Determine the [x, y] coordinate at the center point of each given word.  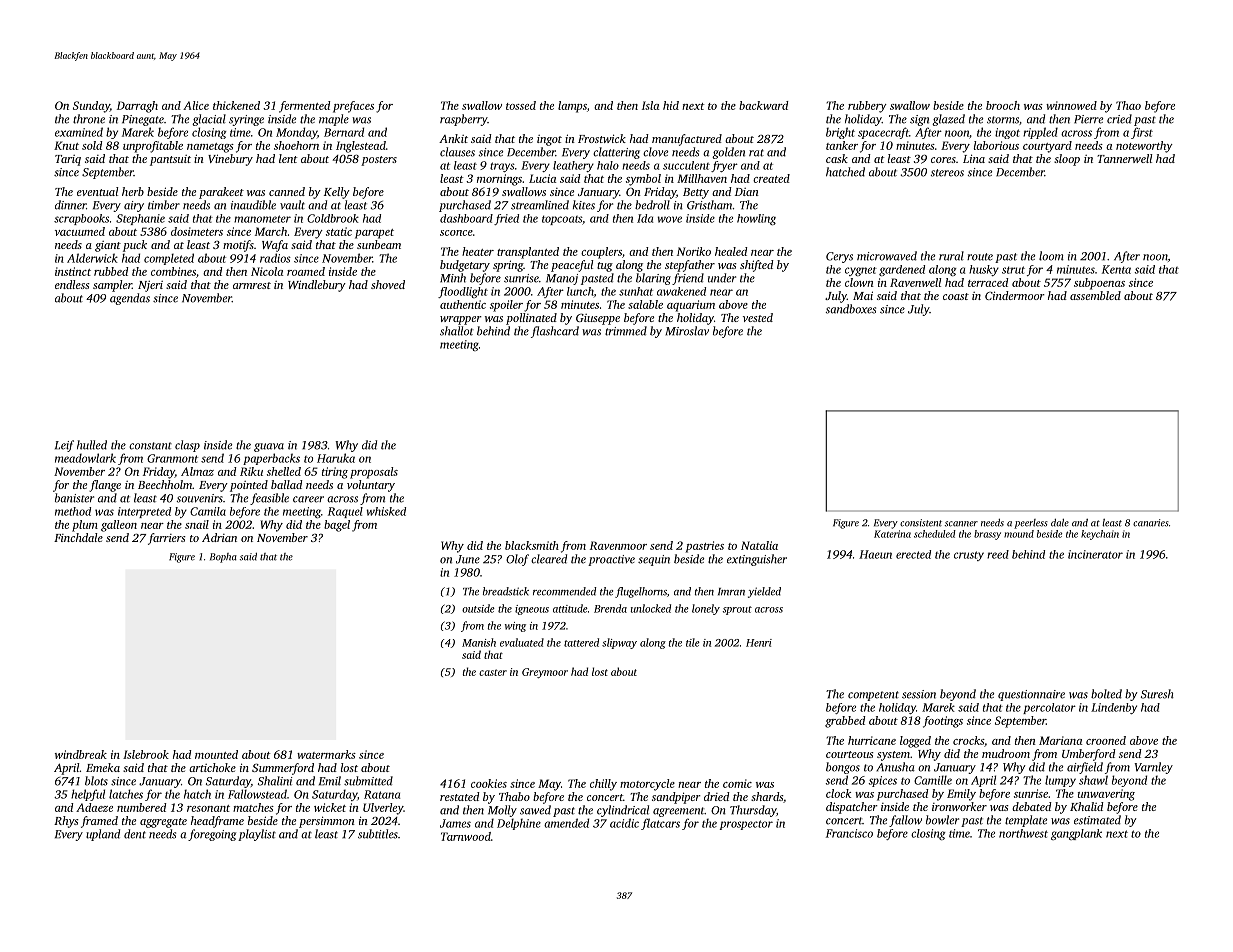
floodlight [463, 292]
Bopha [223, 558]
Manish [479, 642]
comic [737, 783]
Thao [1128, 105]
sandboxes [851, 309]
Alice [196, 105]
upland [103, 835]
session [919, 694]
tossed [521, 105]
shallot [457, 331]
